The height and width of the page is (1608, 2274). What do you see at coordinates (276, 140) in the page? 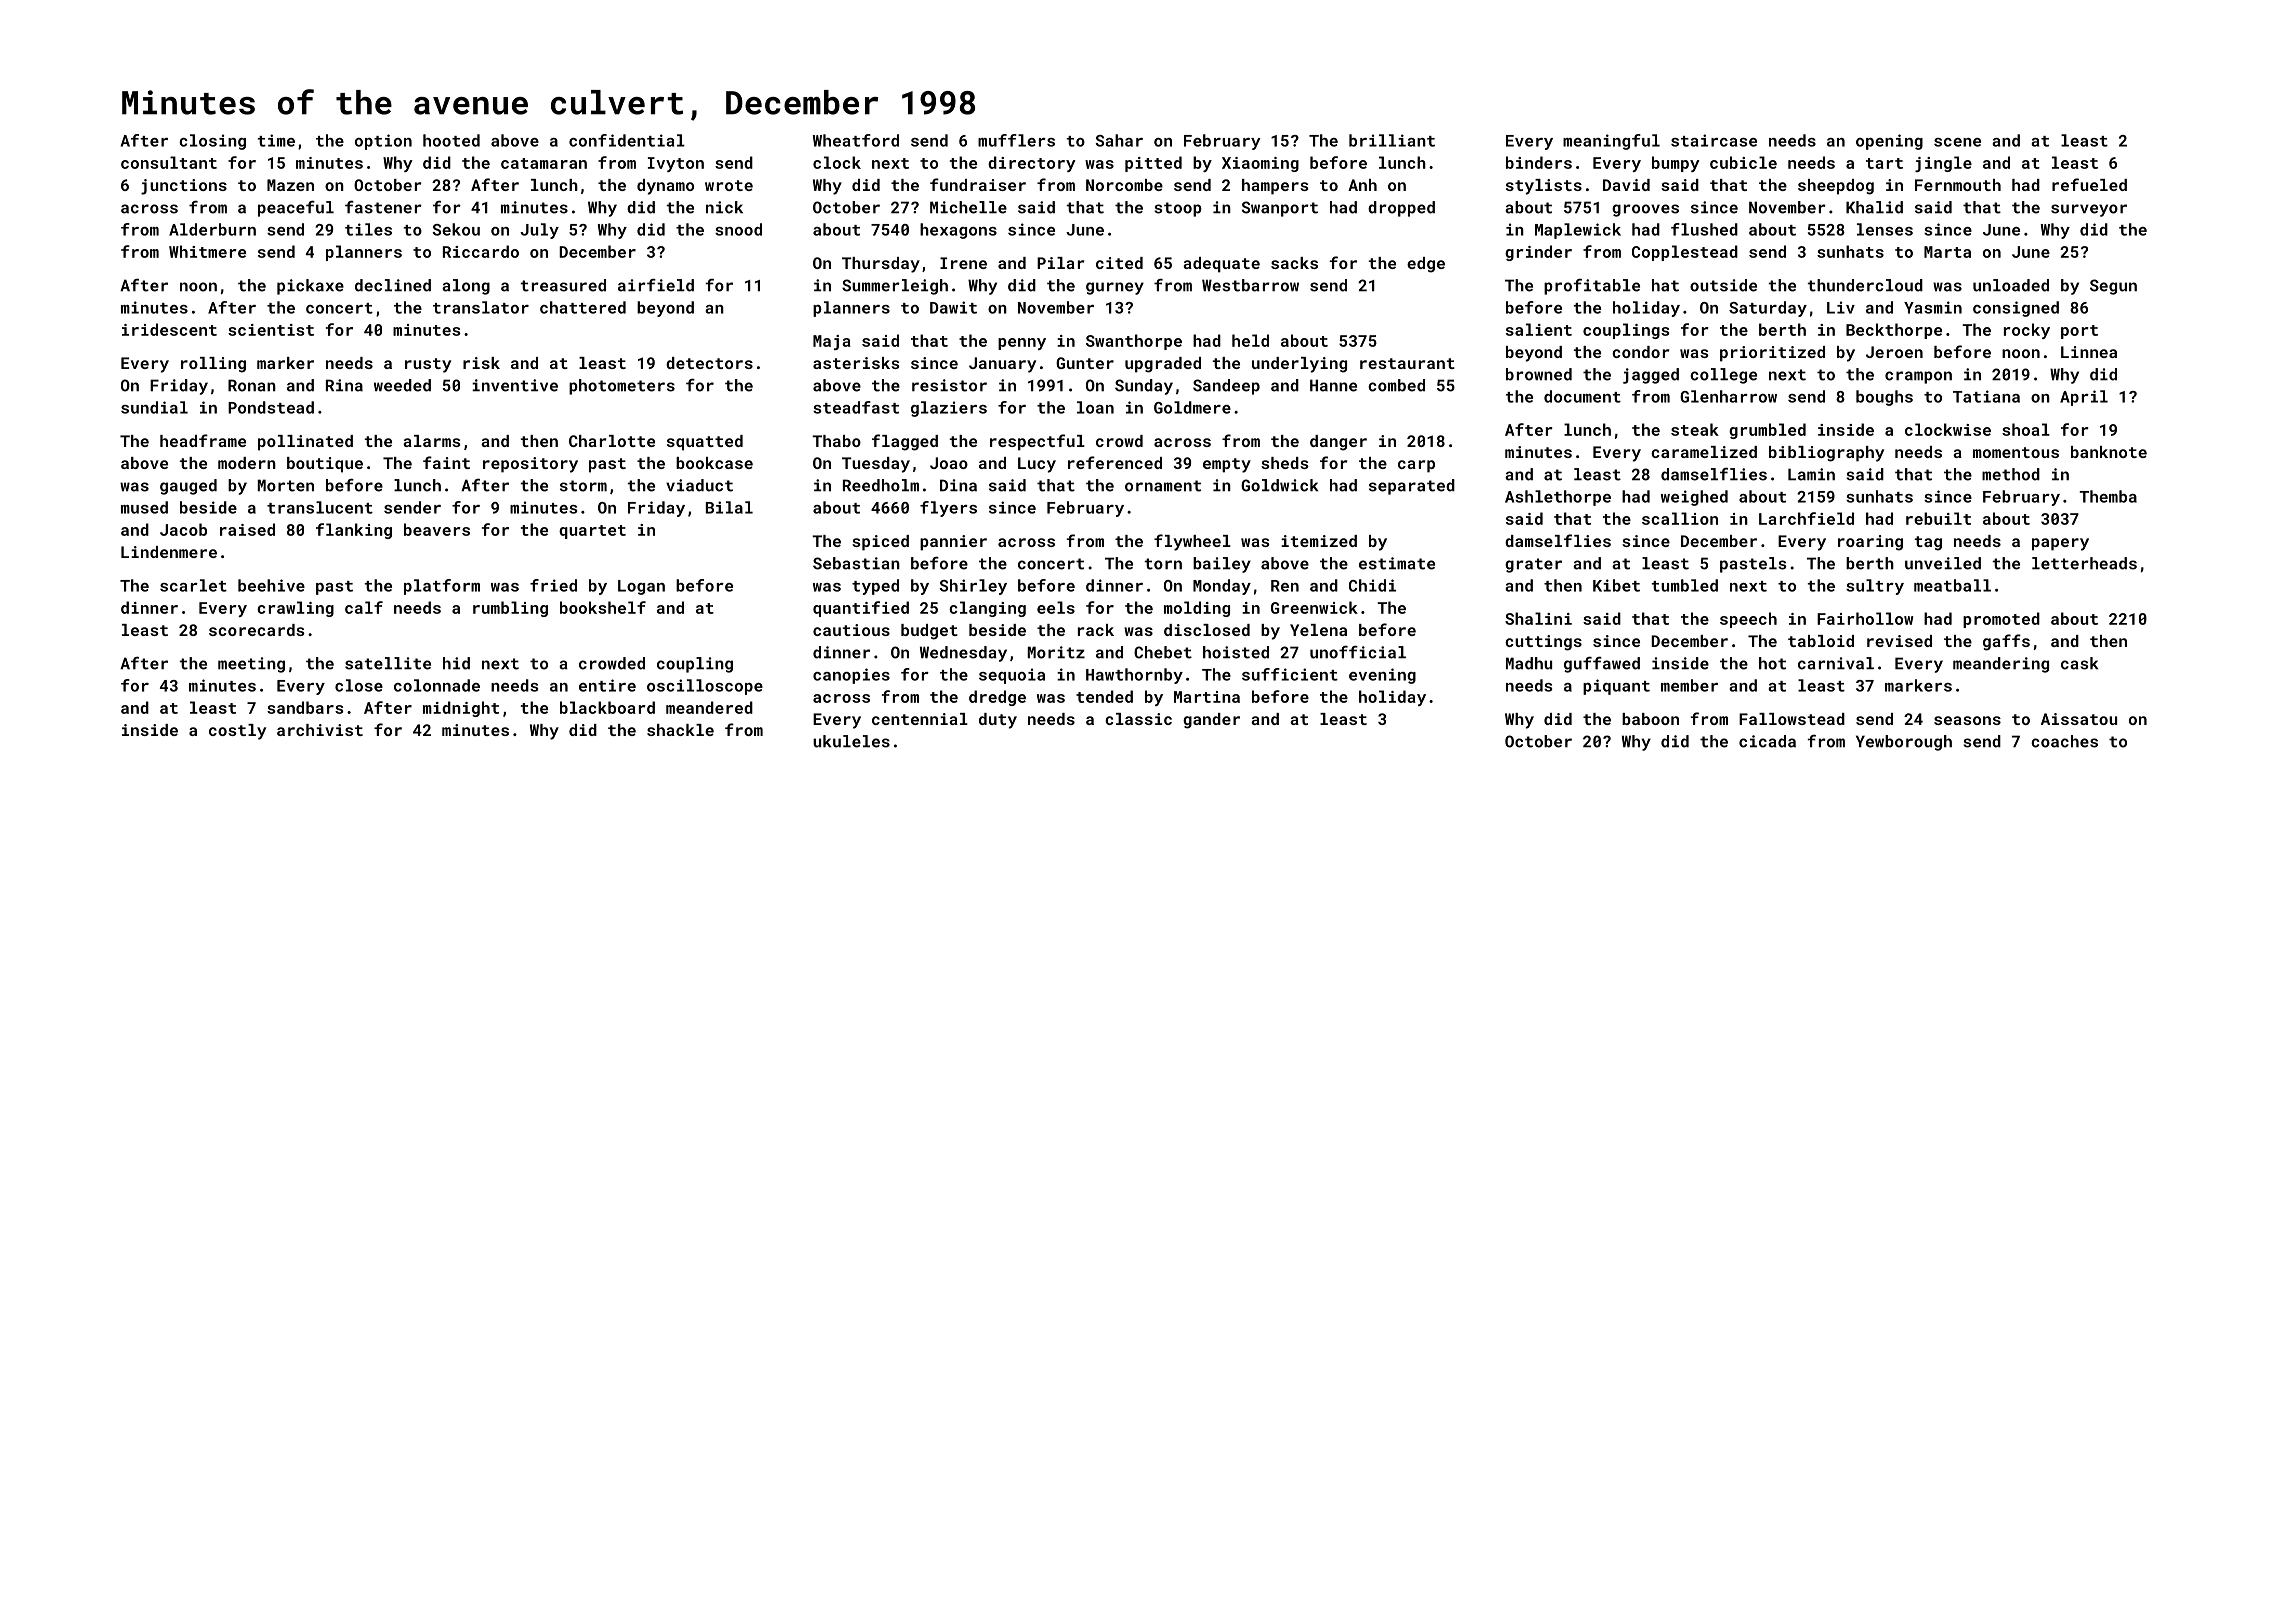
I see `time` at bounding box center [276, 140].
